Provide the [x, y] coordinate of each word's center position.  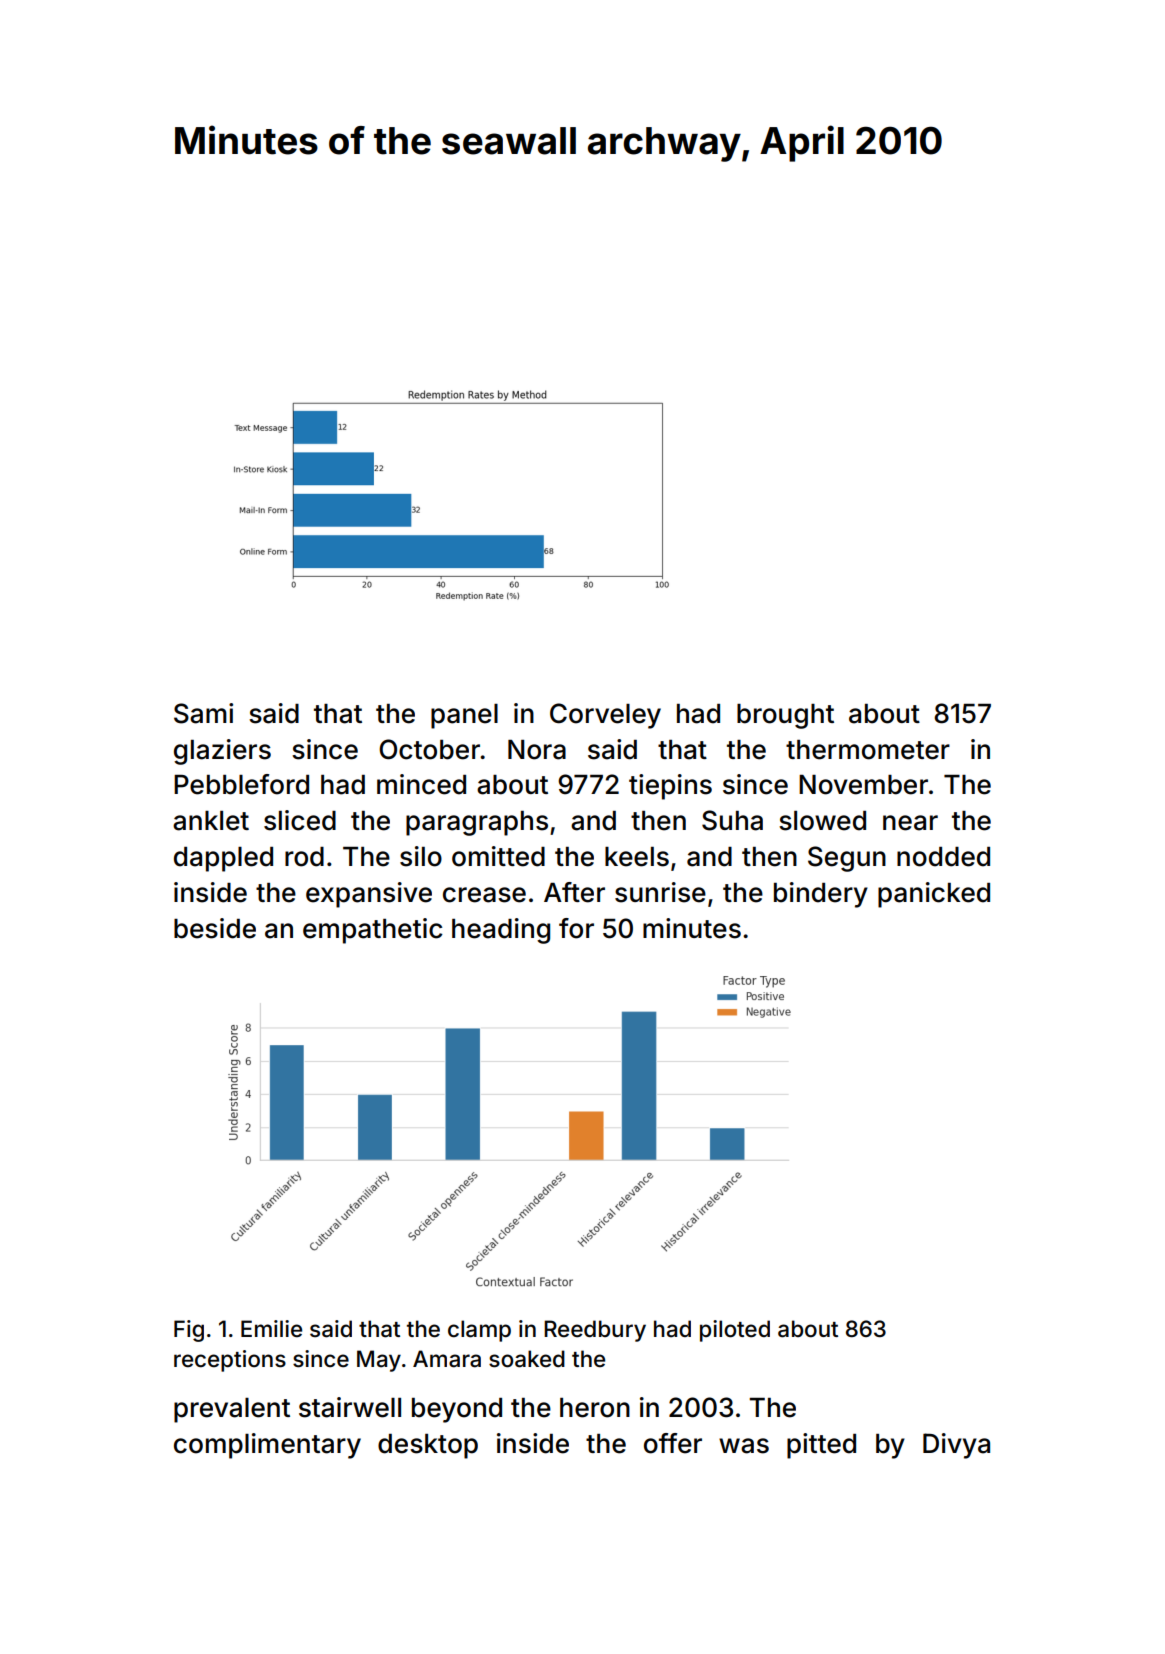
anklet [211, 821]
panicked [934, 895]
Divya [956, 1446]
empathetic [373, 931]
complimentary [267, 1446]
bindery [821, 895]
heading [501, 931]
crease [484, 895]
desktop [428, 1446]
